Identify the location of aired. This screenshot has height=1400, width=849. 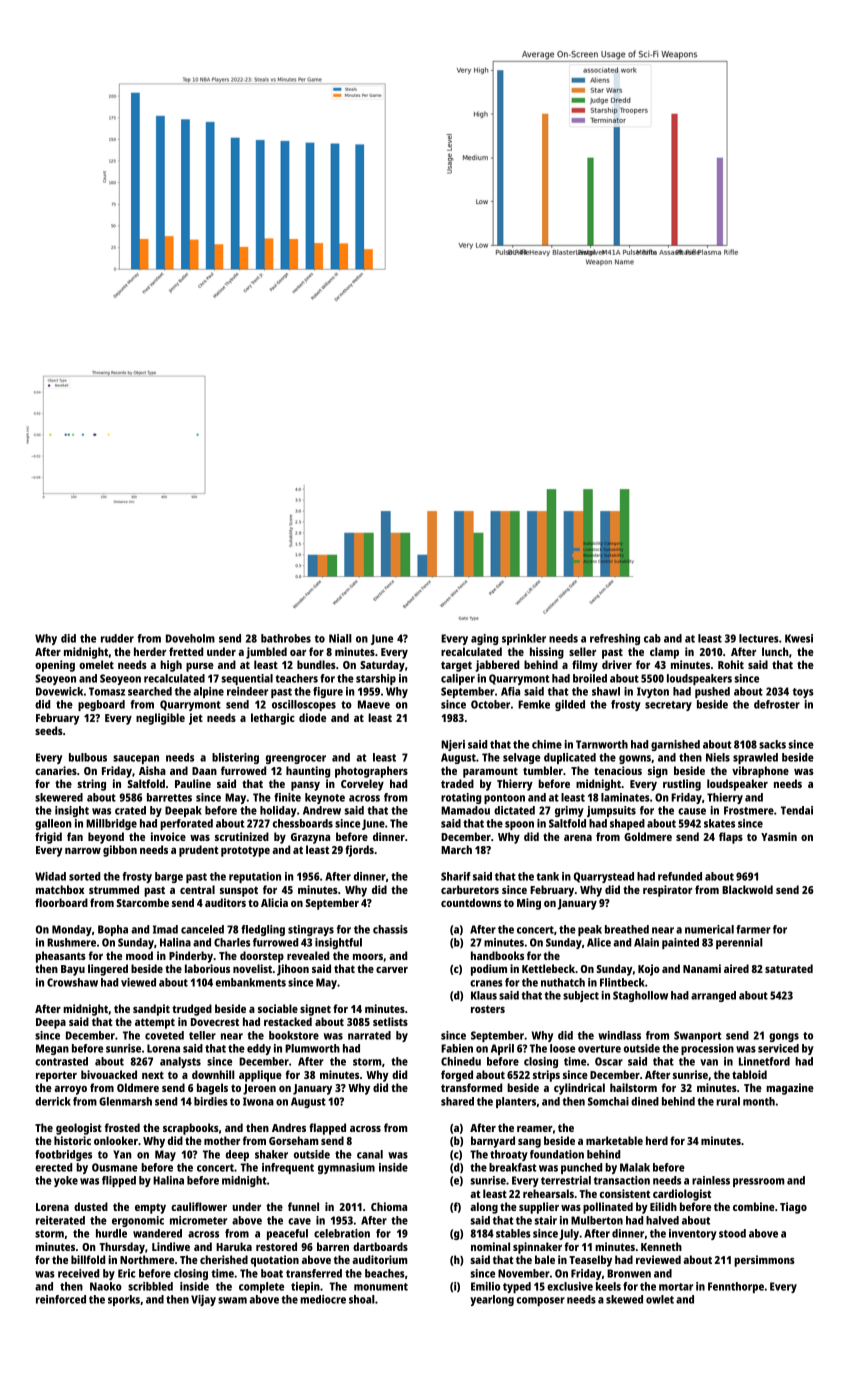
(736, 968).
